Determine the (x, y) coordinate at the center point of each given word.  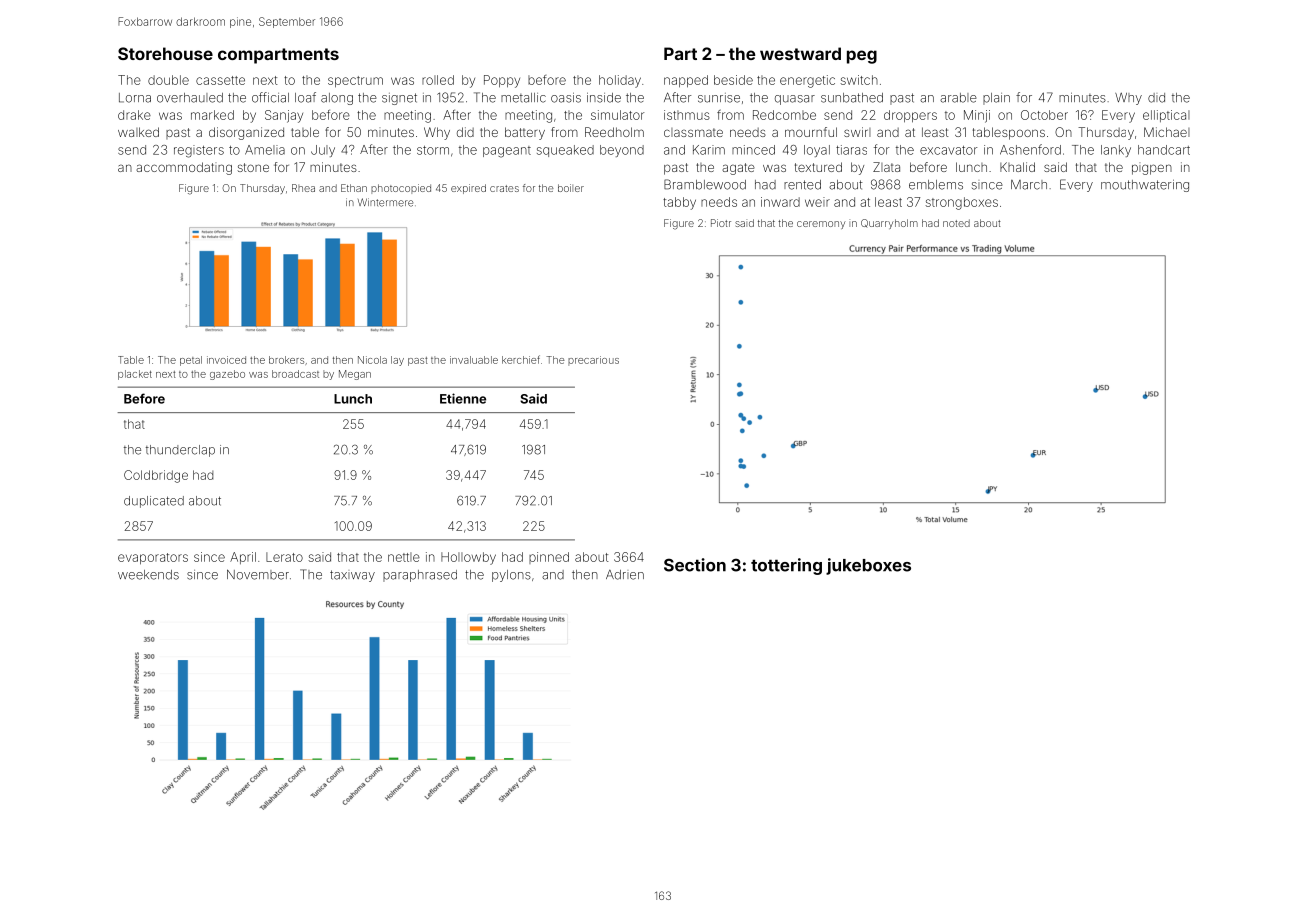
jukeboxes (868, 566)
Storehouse (165, 53)
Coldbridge (156, 476)
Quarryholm (889, 224)
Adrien (625, 575)
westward (800, 53)
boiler (571, 188)
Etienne (463, 398)
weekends (148, 575)
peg (862, 57)
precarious (593, 361)
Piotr (721, 223)
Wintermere (385, 202)
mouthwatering (1145, 186)
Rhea (303, 188)
